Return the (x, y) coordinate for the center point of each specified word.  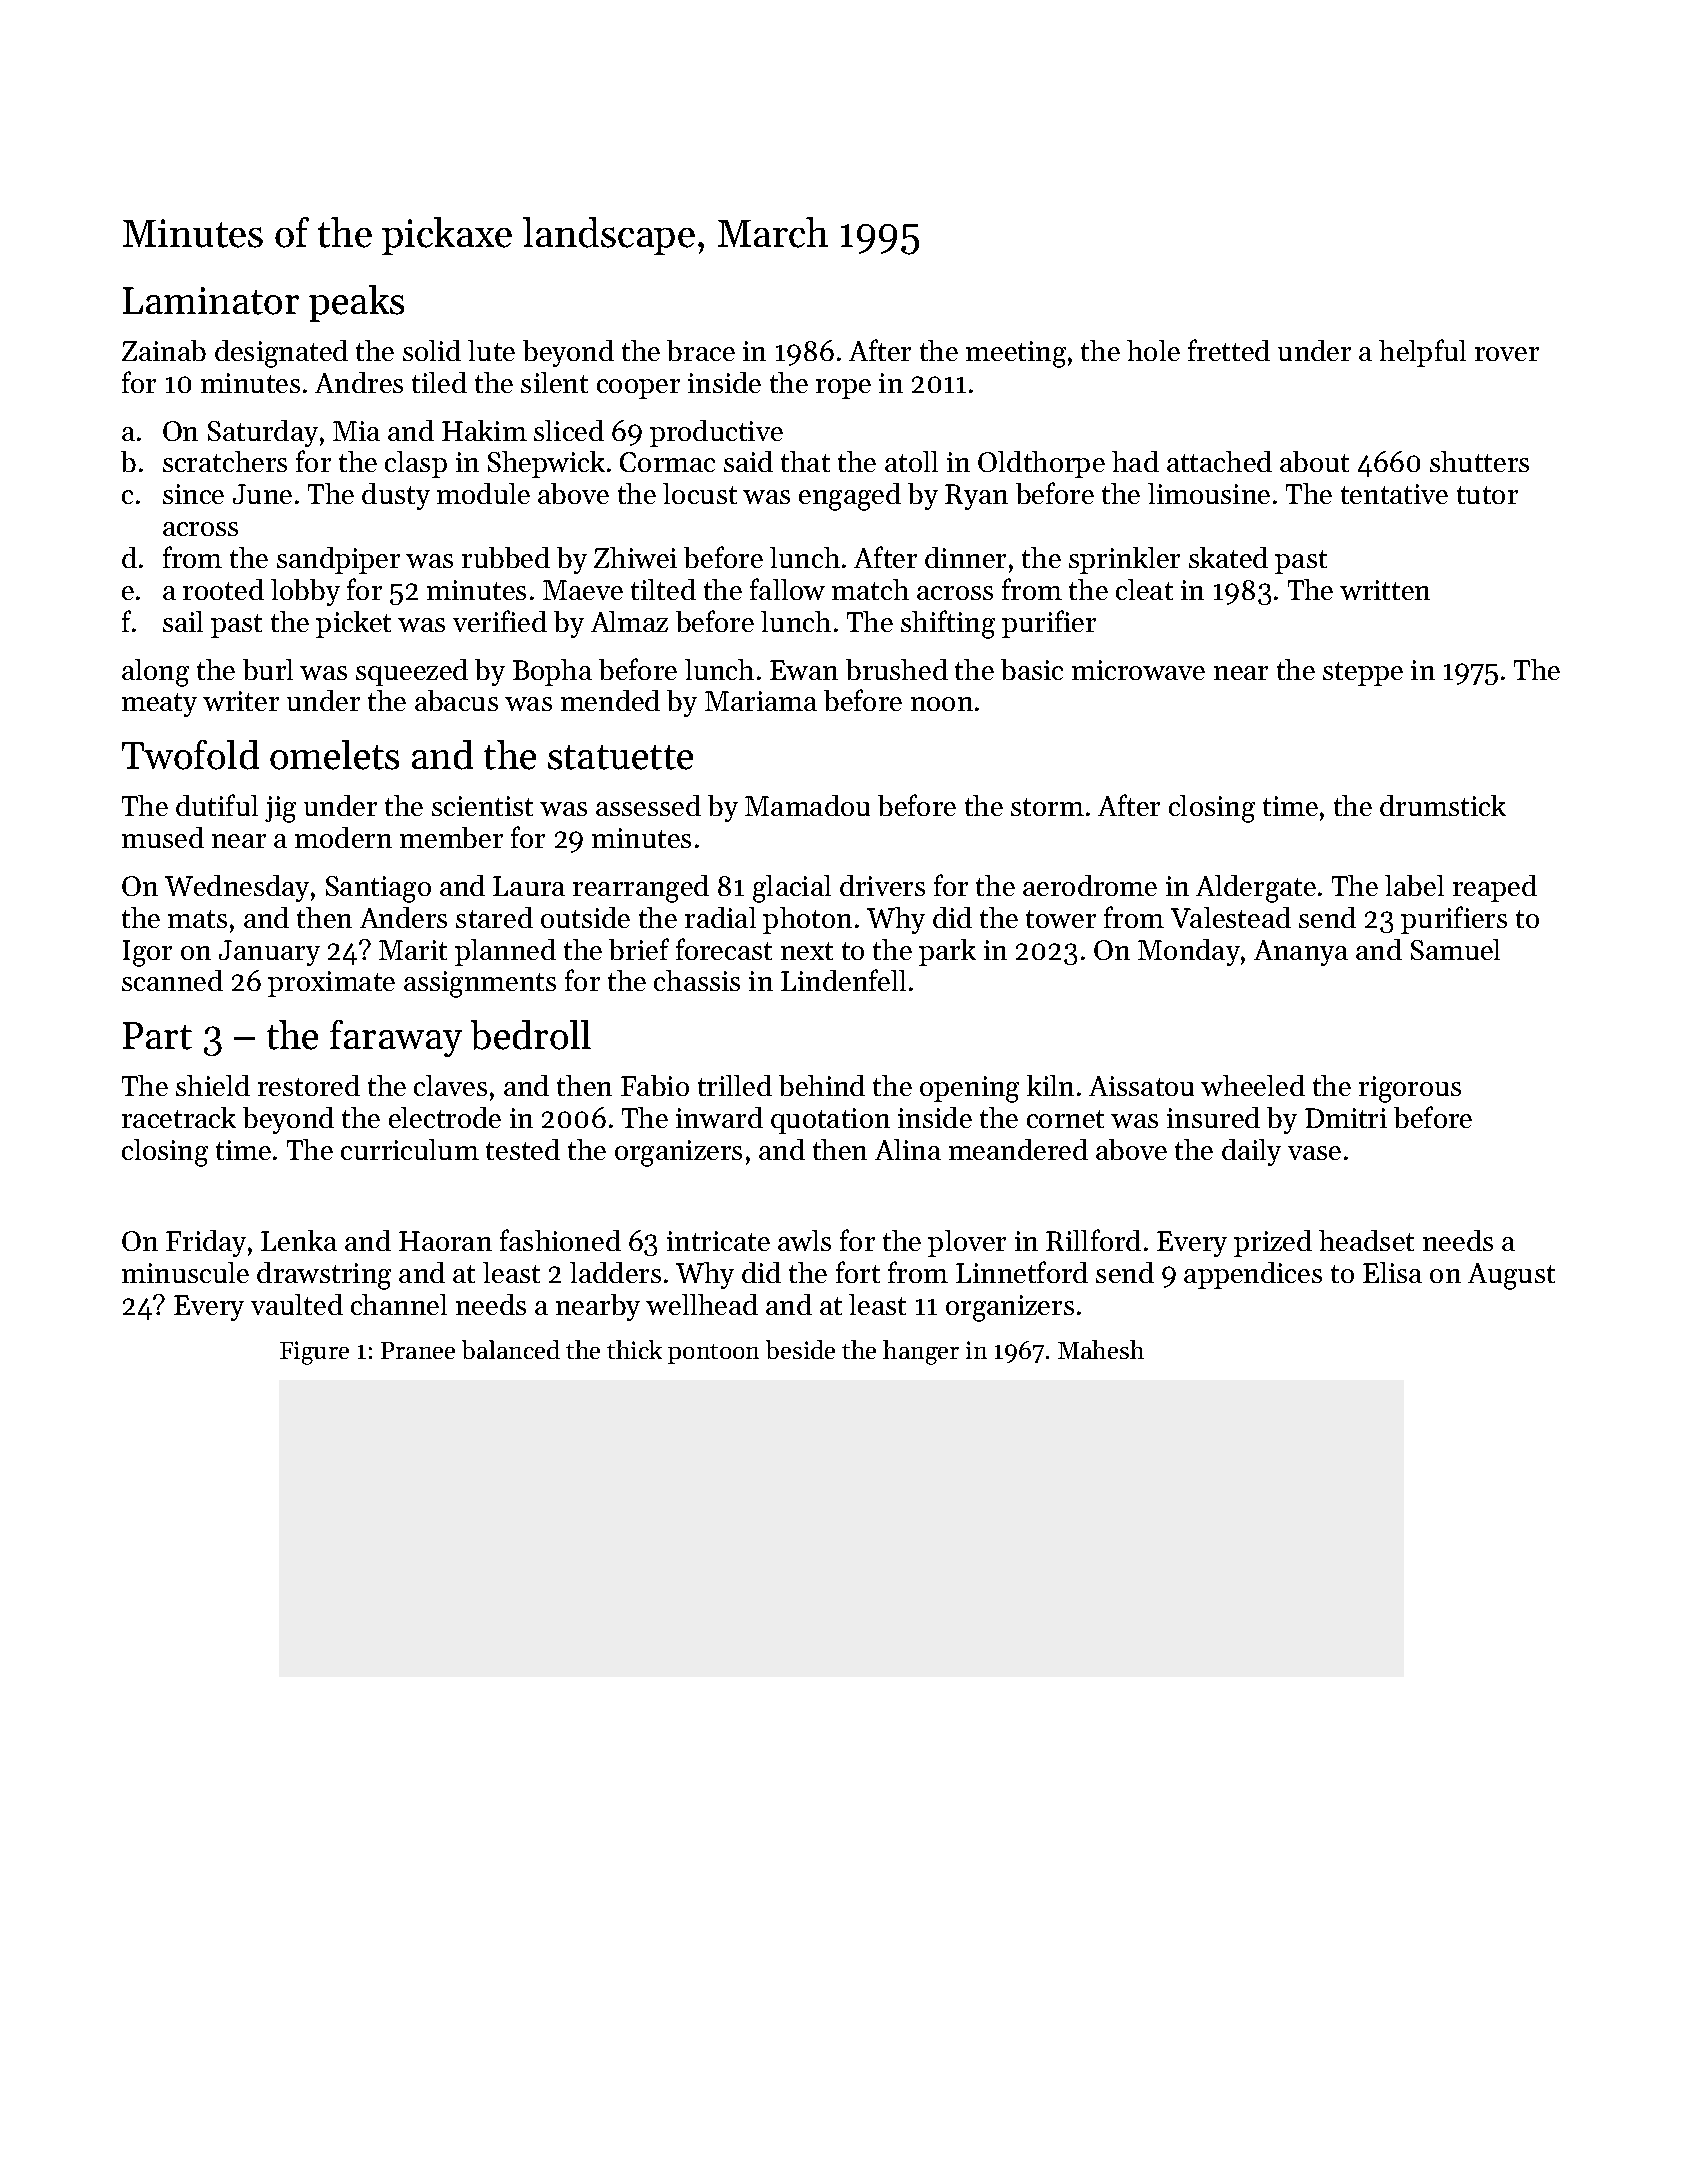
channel (399, 1304)
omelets (334, 755)
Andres (359, 382)
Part (157, 1036)
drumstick (1443, 805)
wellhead (702, 1304)
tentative (1394, 494)
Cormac (667, 462)
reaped (1495, 888)
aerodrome (1090, 885)
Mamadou (807, 805)
